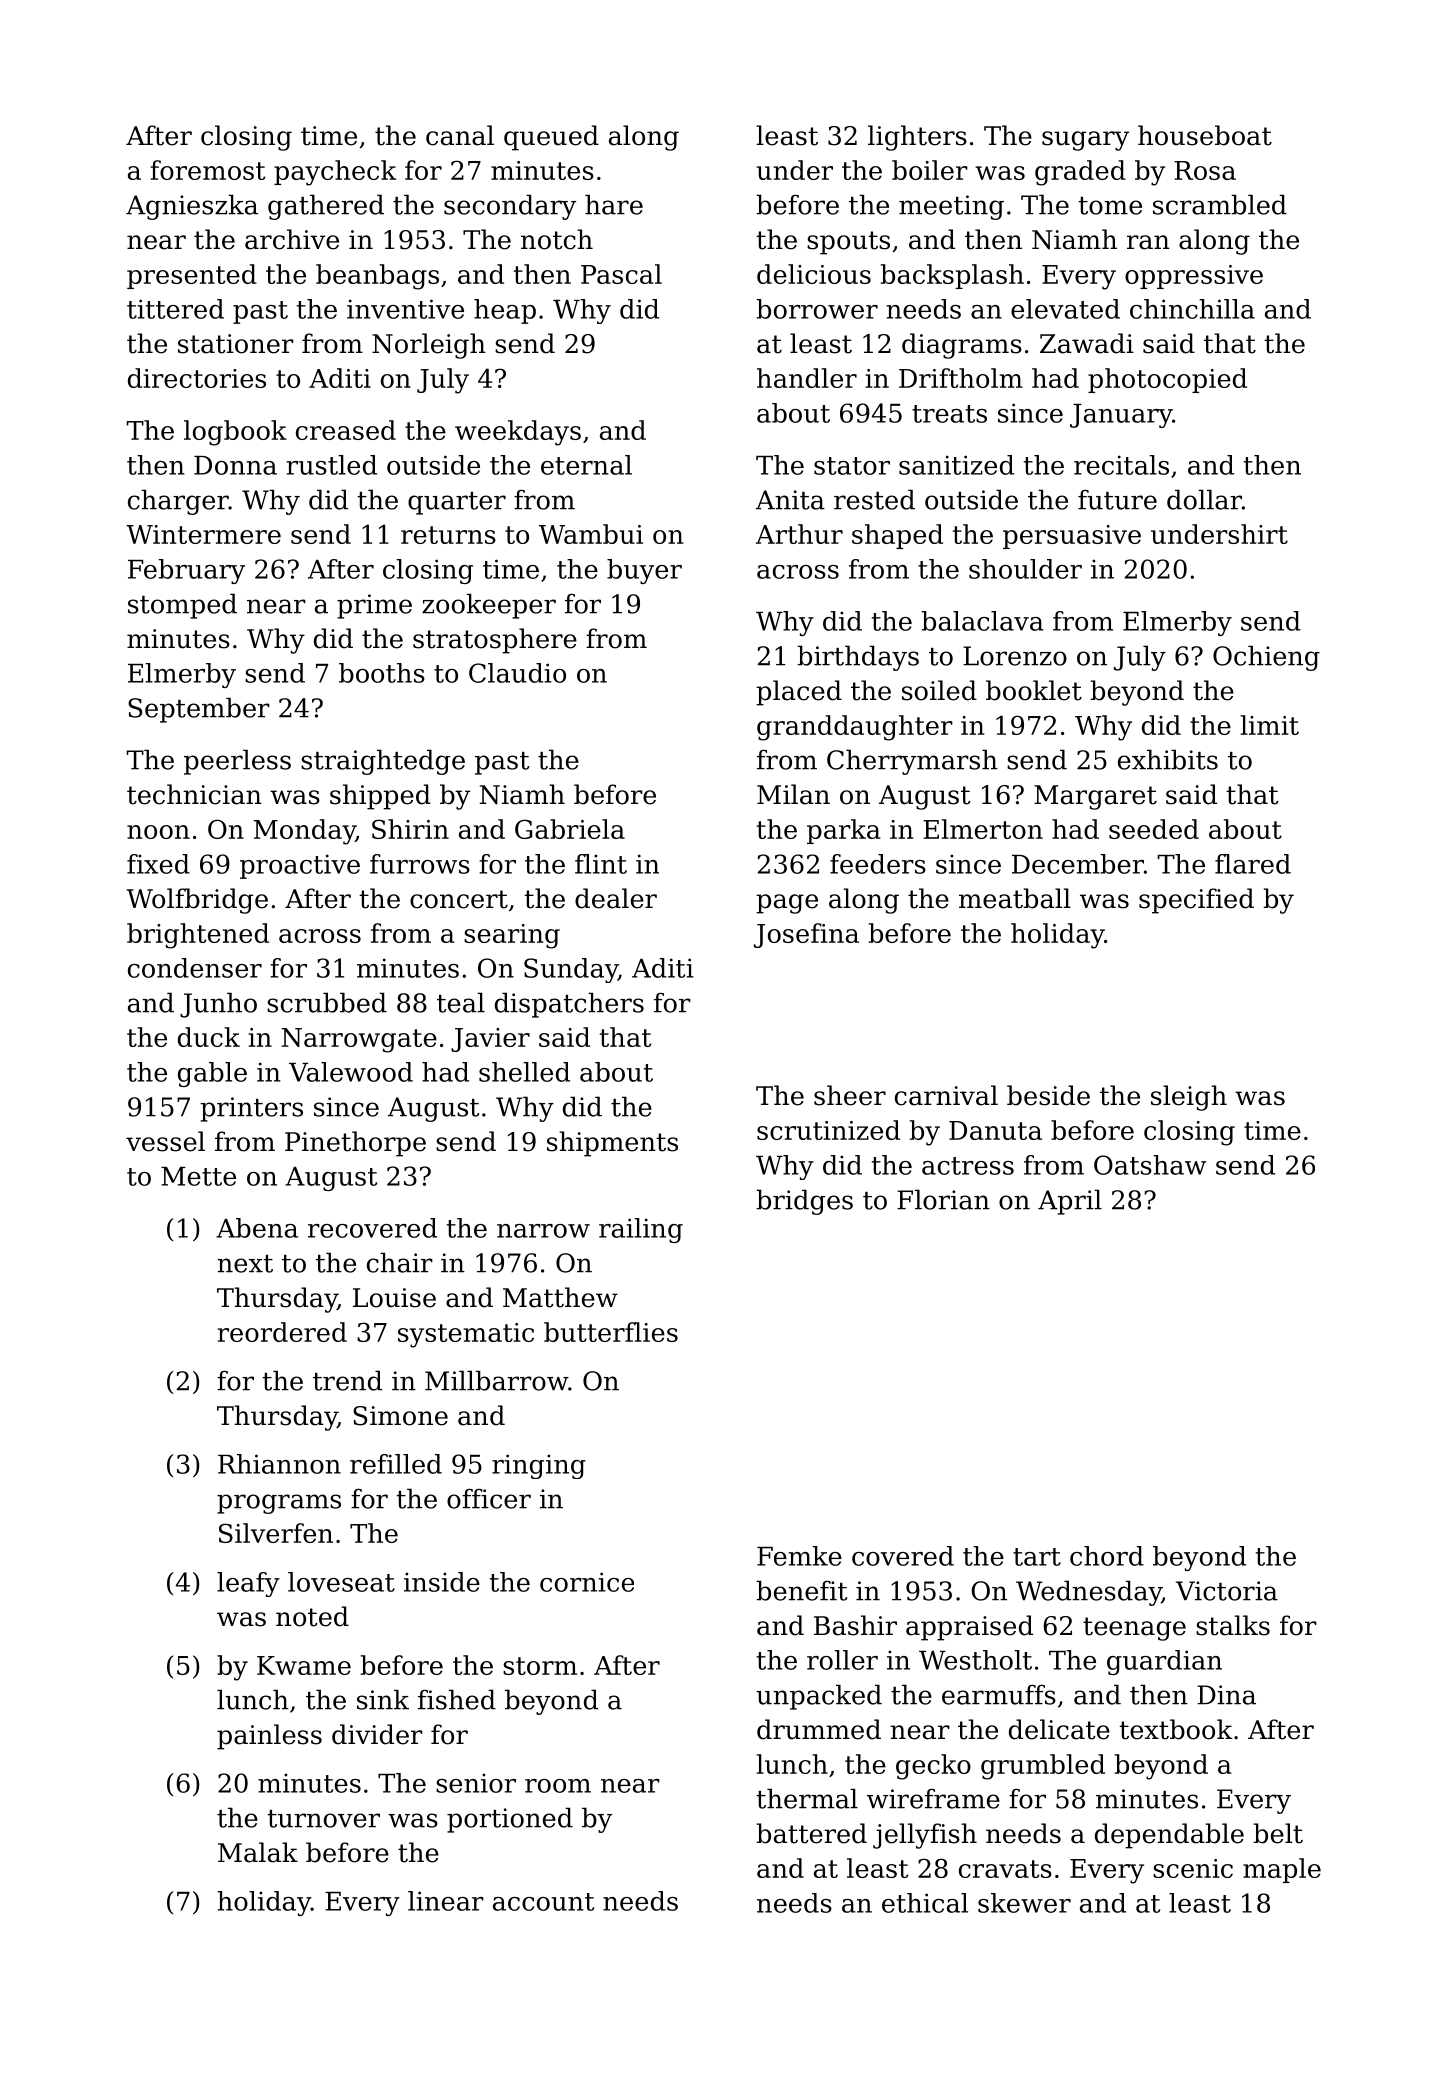 The height and width of the screenshot is (2100, 1450). I want to click on buyer, so click(644, 571).
